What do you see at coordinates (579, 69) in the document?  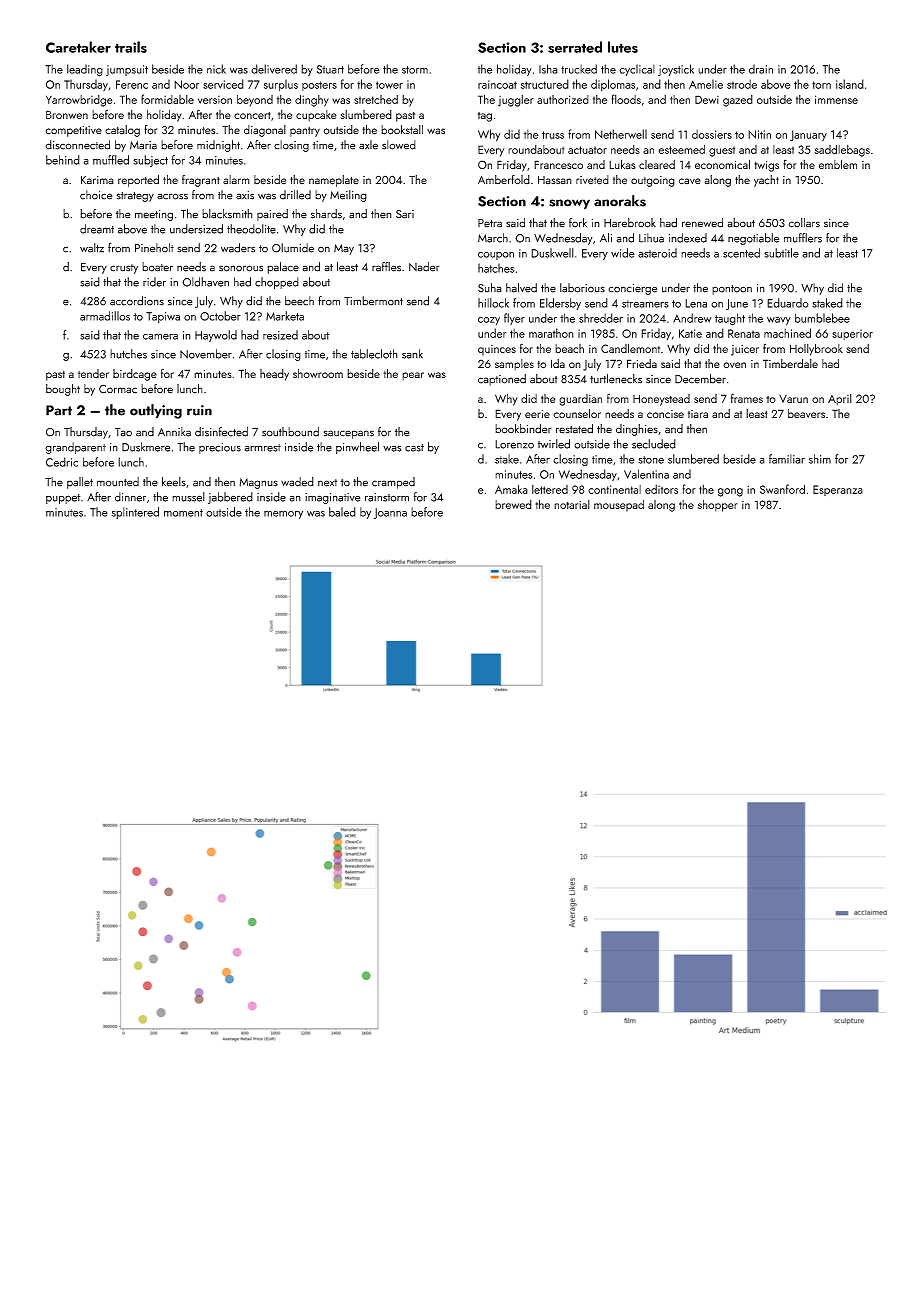 I see `trucked` at bounding box center [579, 69].
